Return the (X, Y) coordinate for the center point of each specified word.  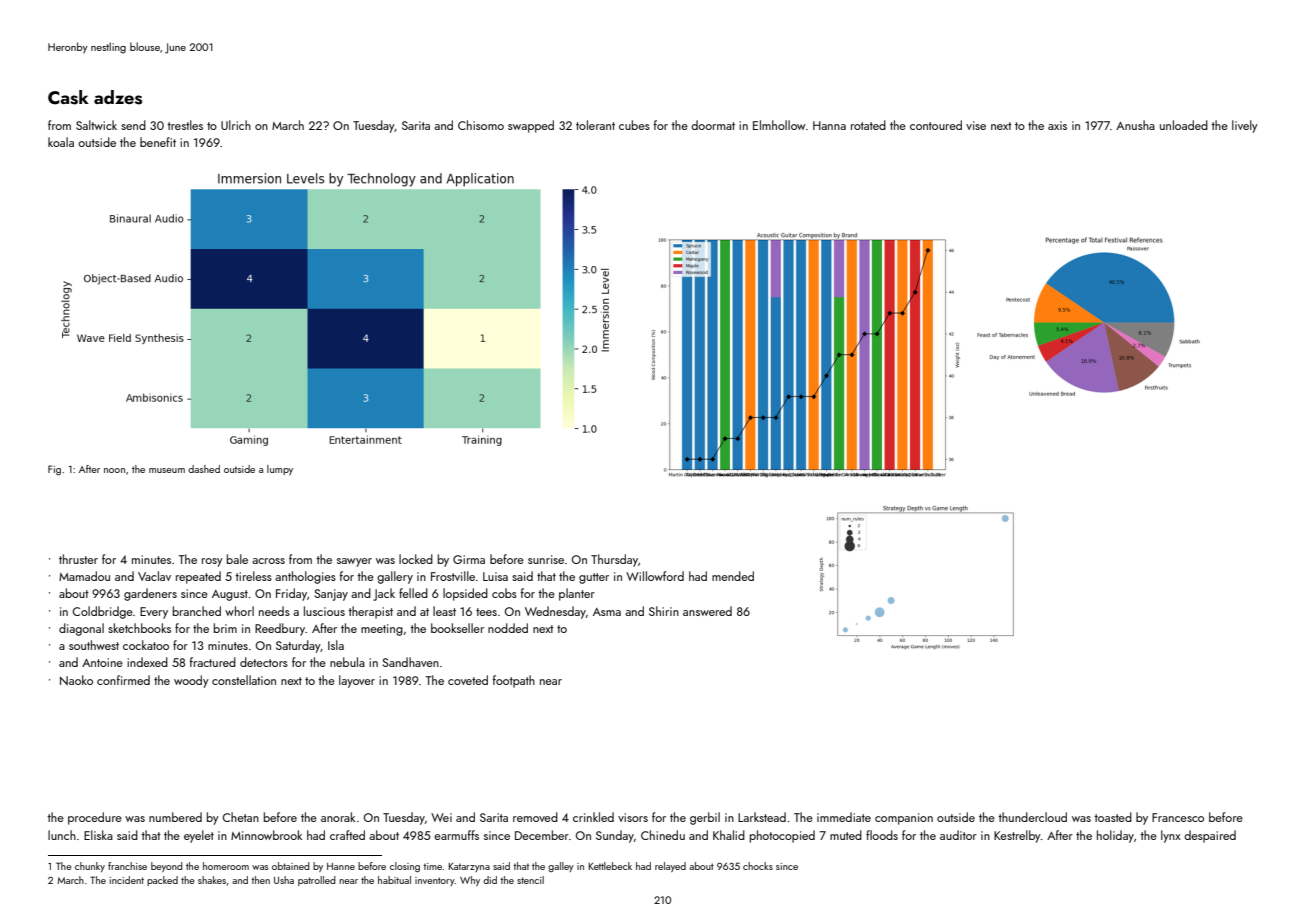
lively (1245, 126)
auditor (958, 835)
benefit (158, 142)
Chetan (241, 817)
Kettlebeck (610, 866)
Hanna (829, 125)
